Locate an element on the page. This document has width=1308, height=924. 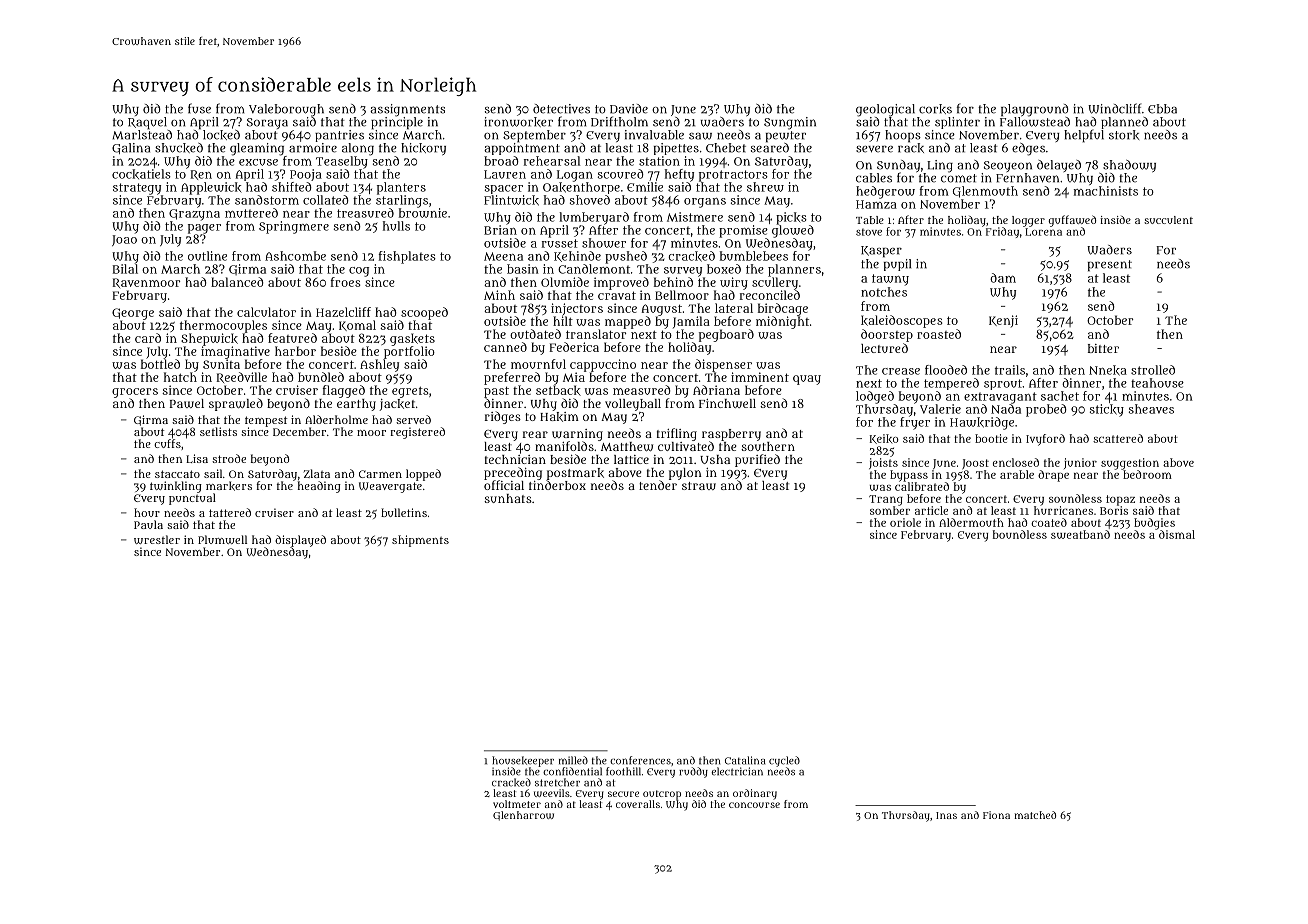
assignments is located at coordinates (407, 110).
